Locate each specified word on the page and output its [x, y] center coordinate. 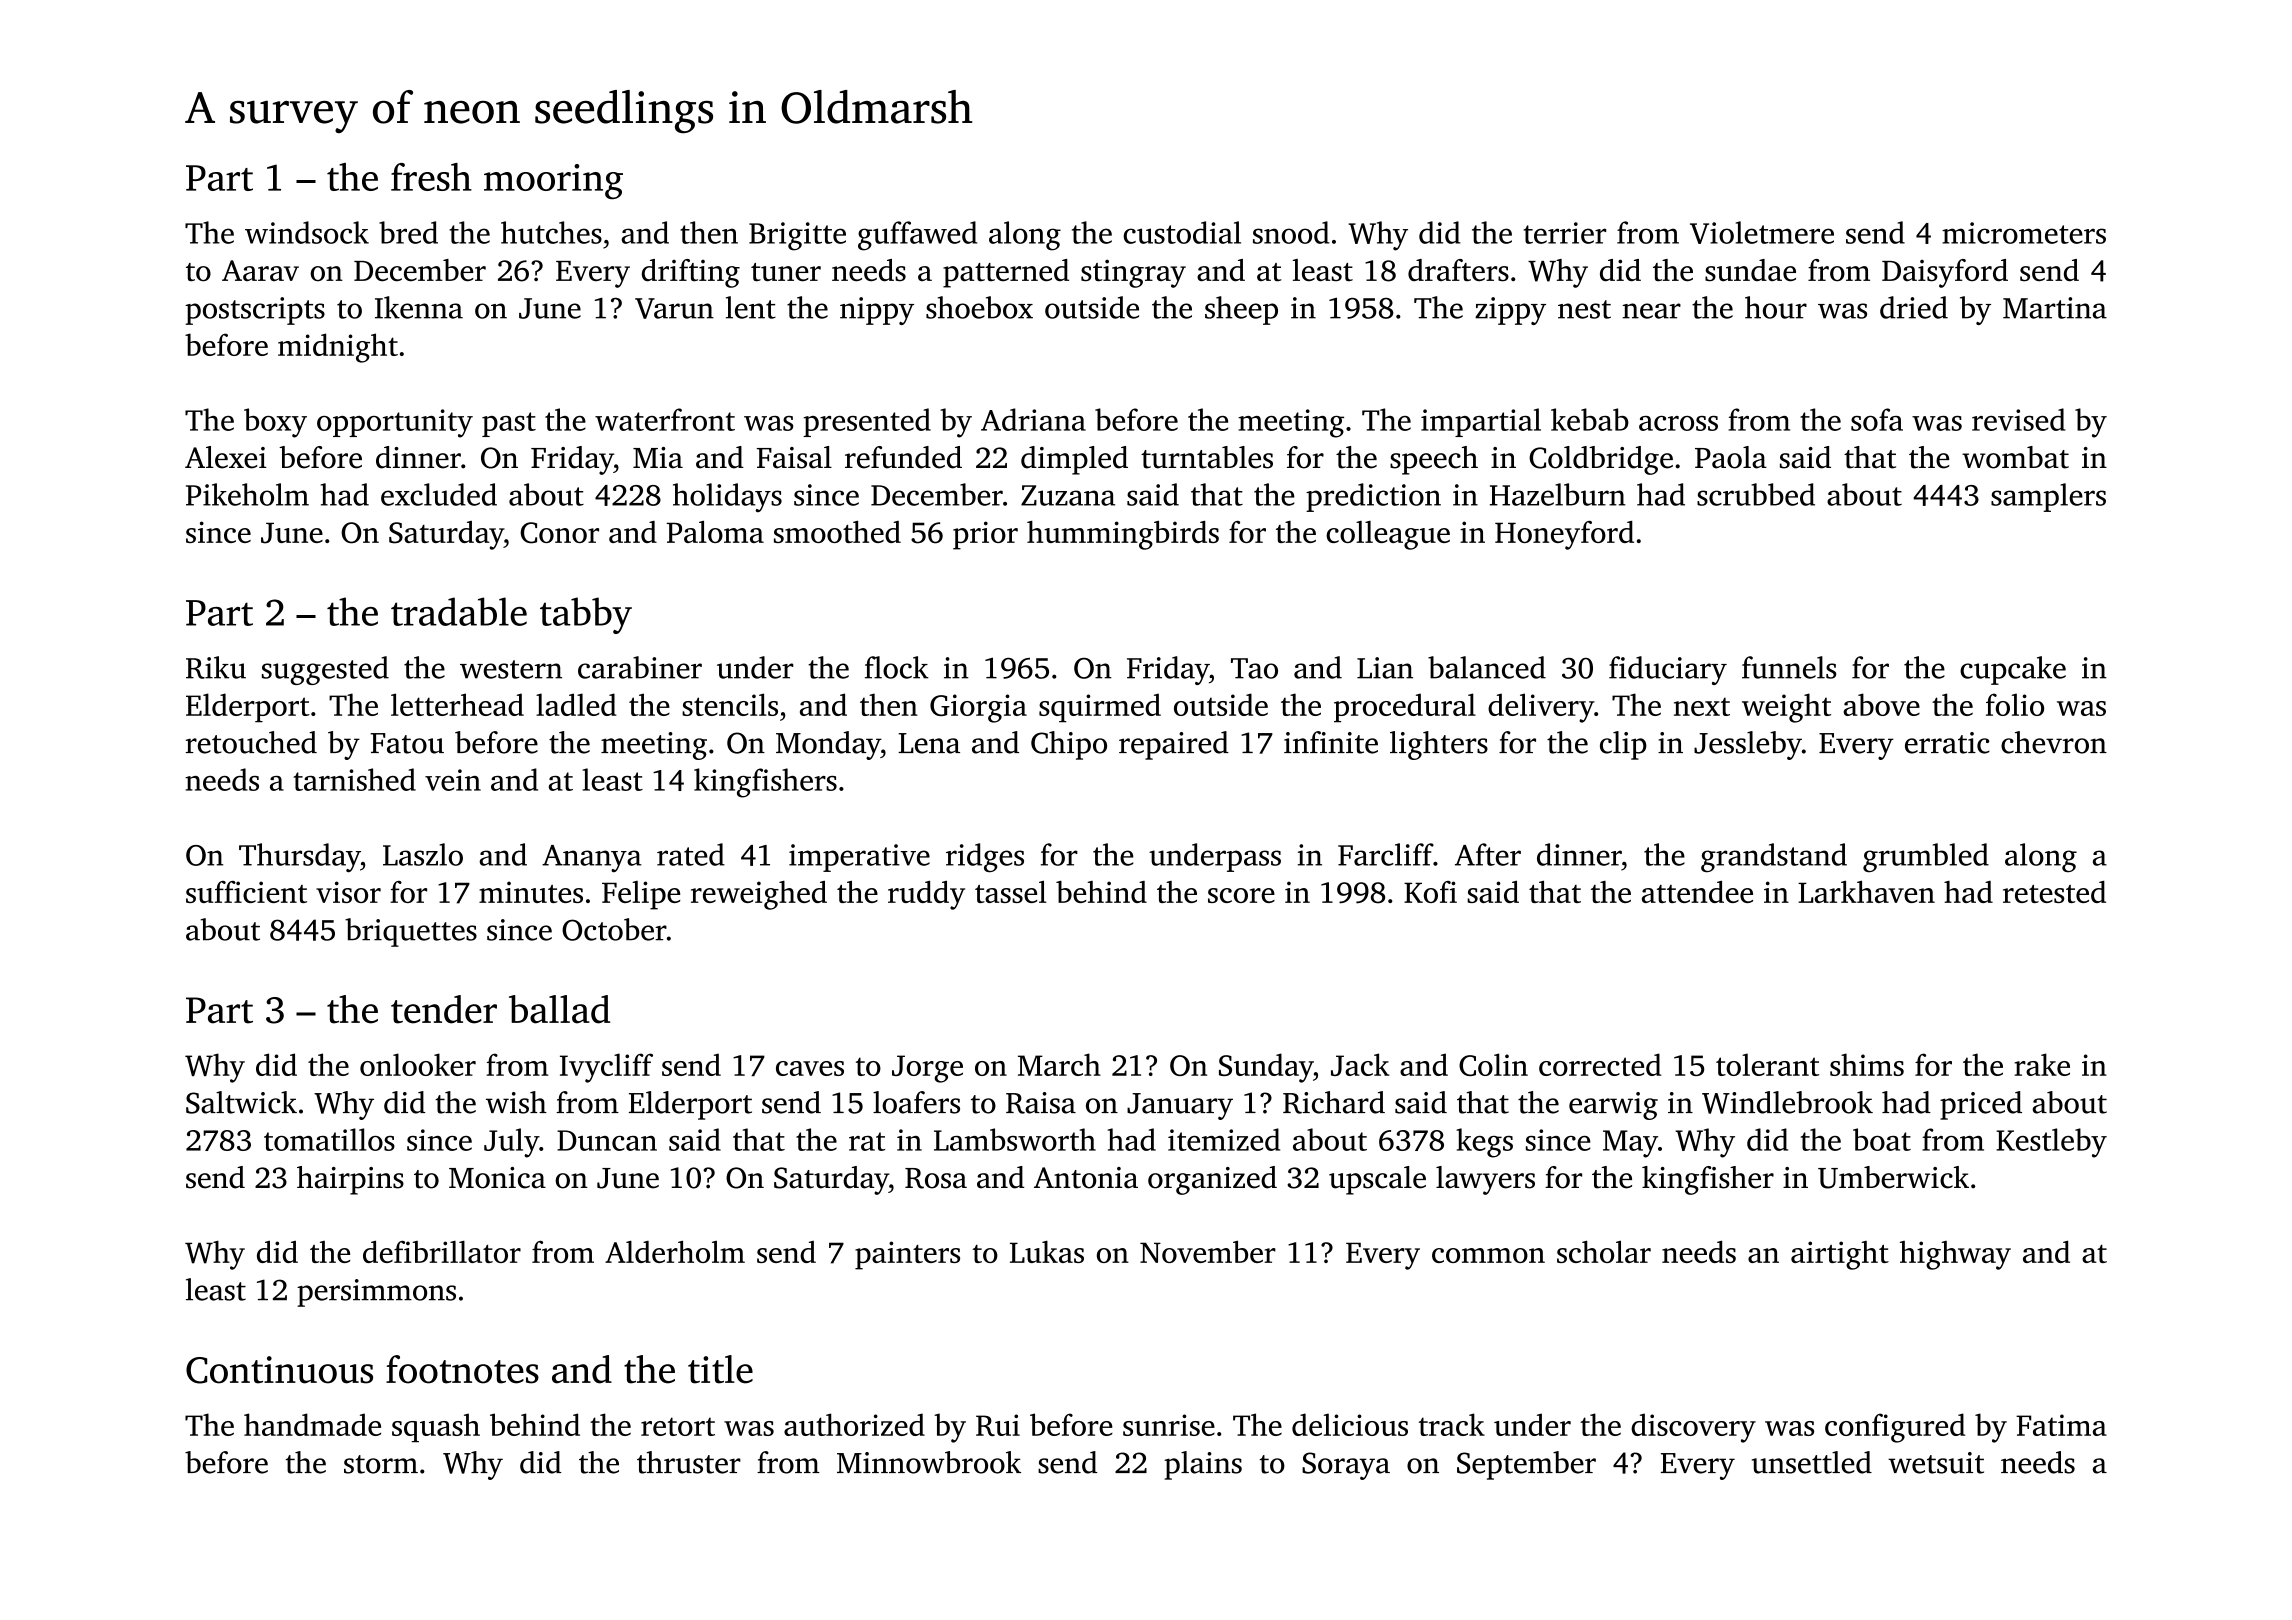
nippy [877, 311]
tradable [459, 611]
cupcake [2013, 670]
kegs [1484, 1143]
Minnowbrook [929, 1462]
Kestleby [2051, 1143]
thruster [689, 1462]
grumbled [1926, 857]
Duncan [607, 1140]
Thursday [300, 857]
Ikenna [419, 307]
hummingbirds [1123, 535]
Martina [2055, 308]
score [1241, 895]
